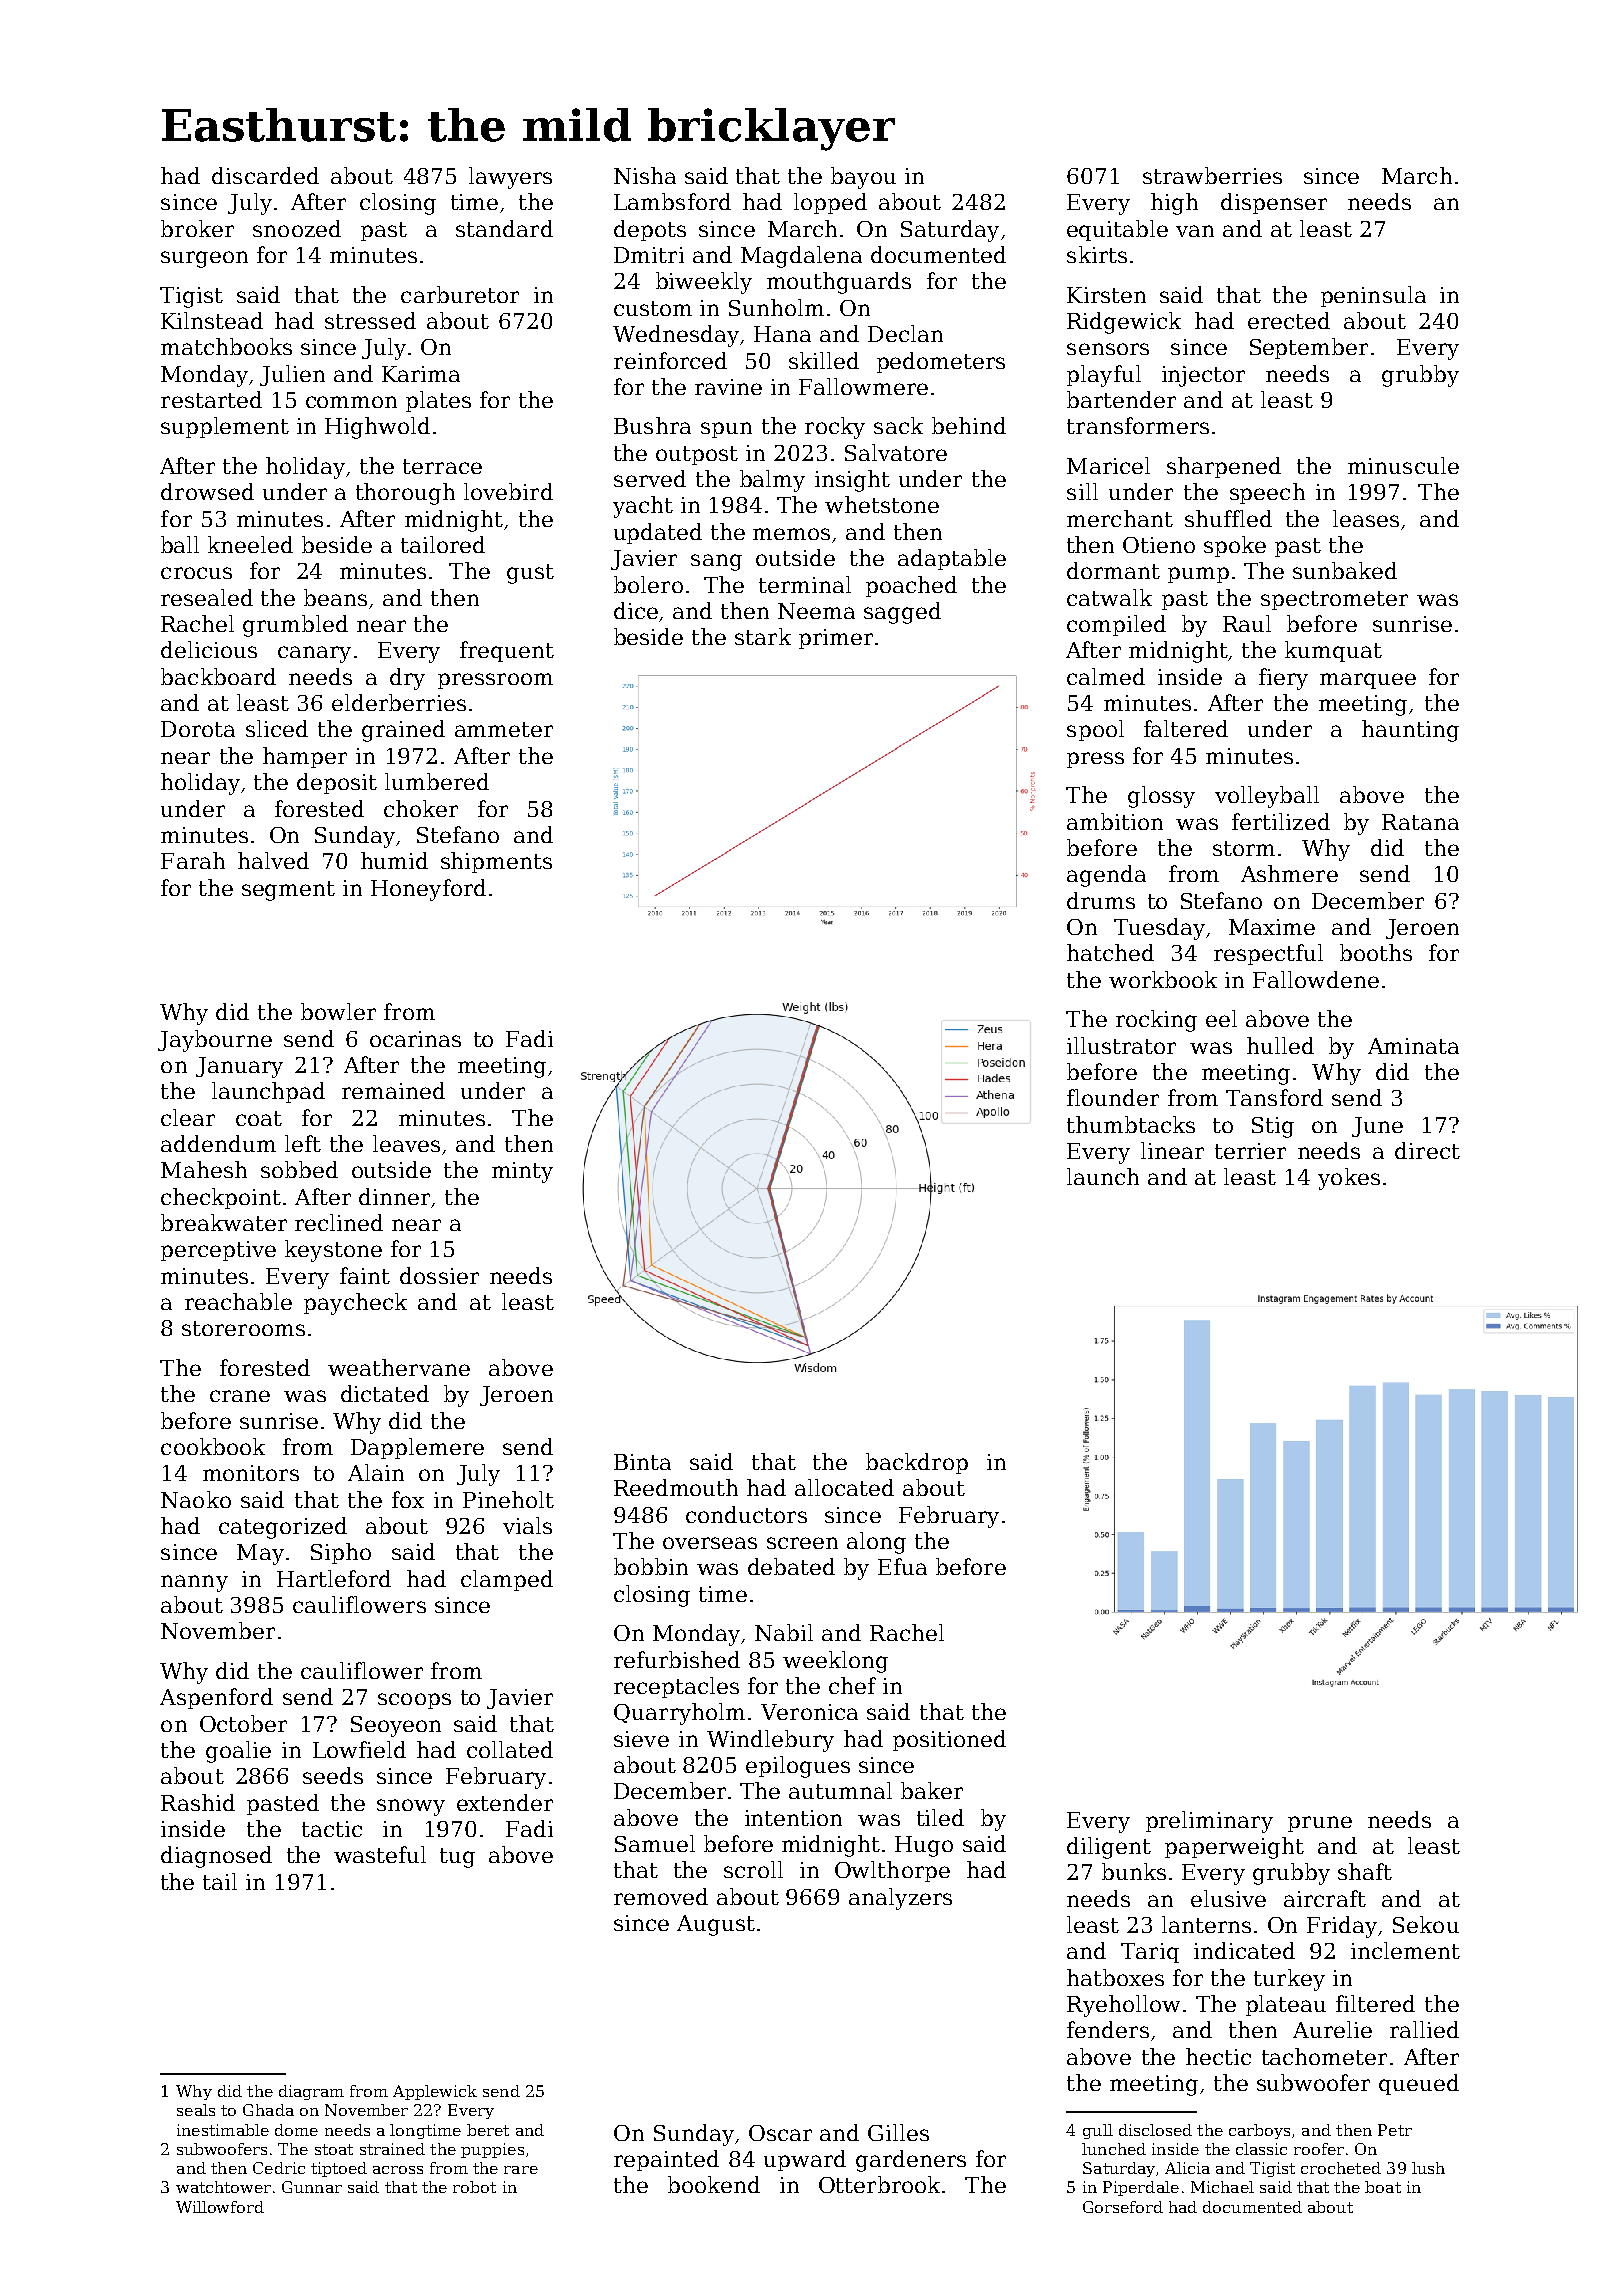 This screenshot has width=1620, height=2292. What do you see at coordinates (1283, 679) in the screenshot?
I see `fiery` at bounding box center [1283, 679].
